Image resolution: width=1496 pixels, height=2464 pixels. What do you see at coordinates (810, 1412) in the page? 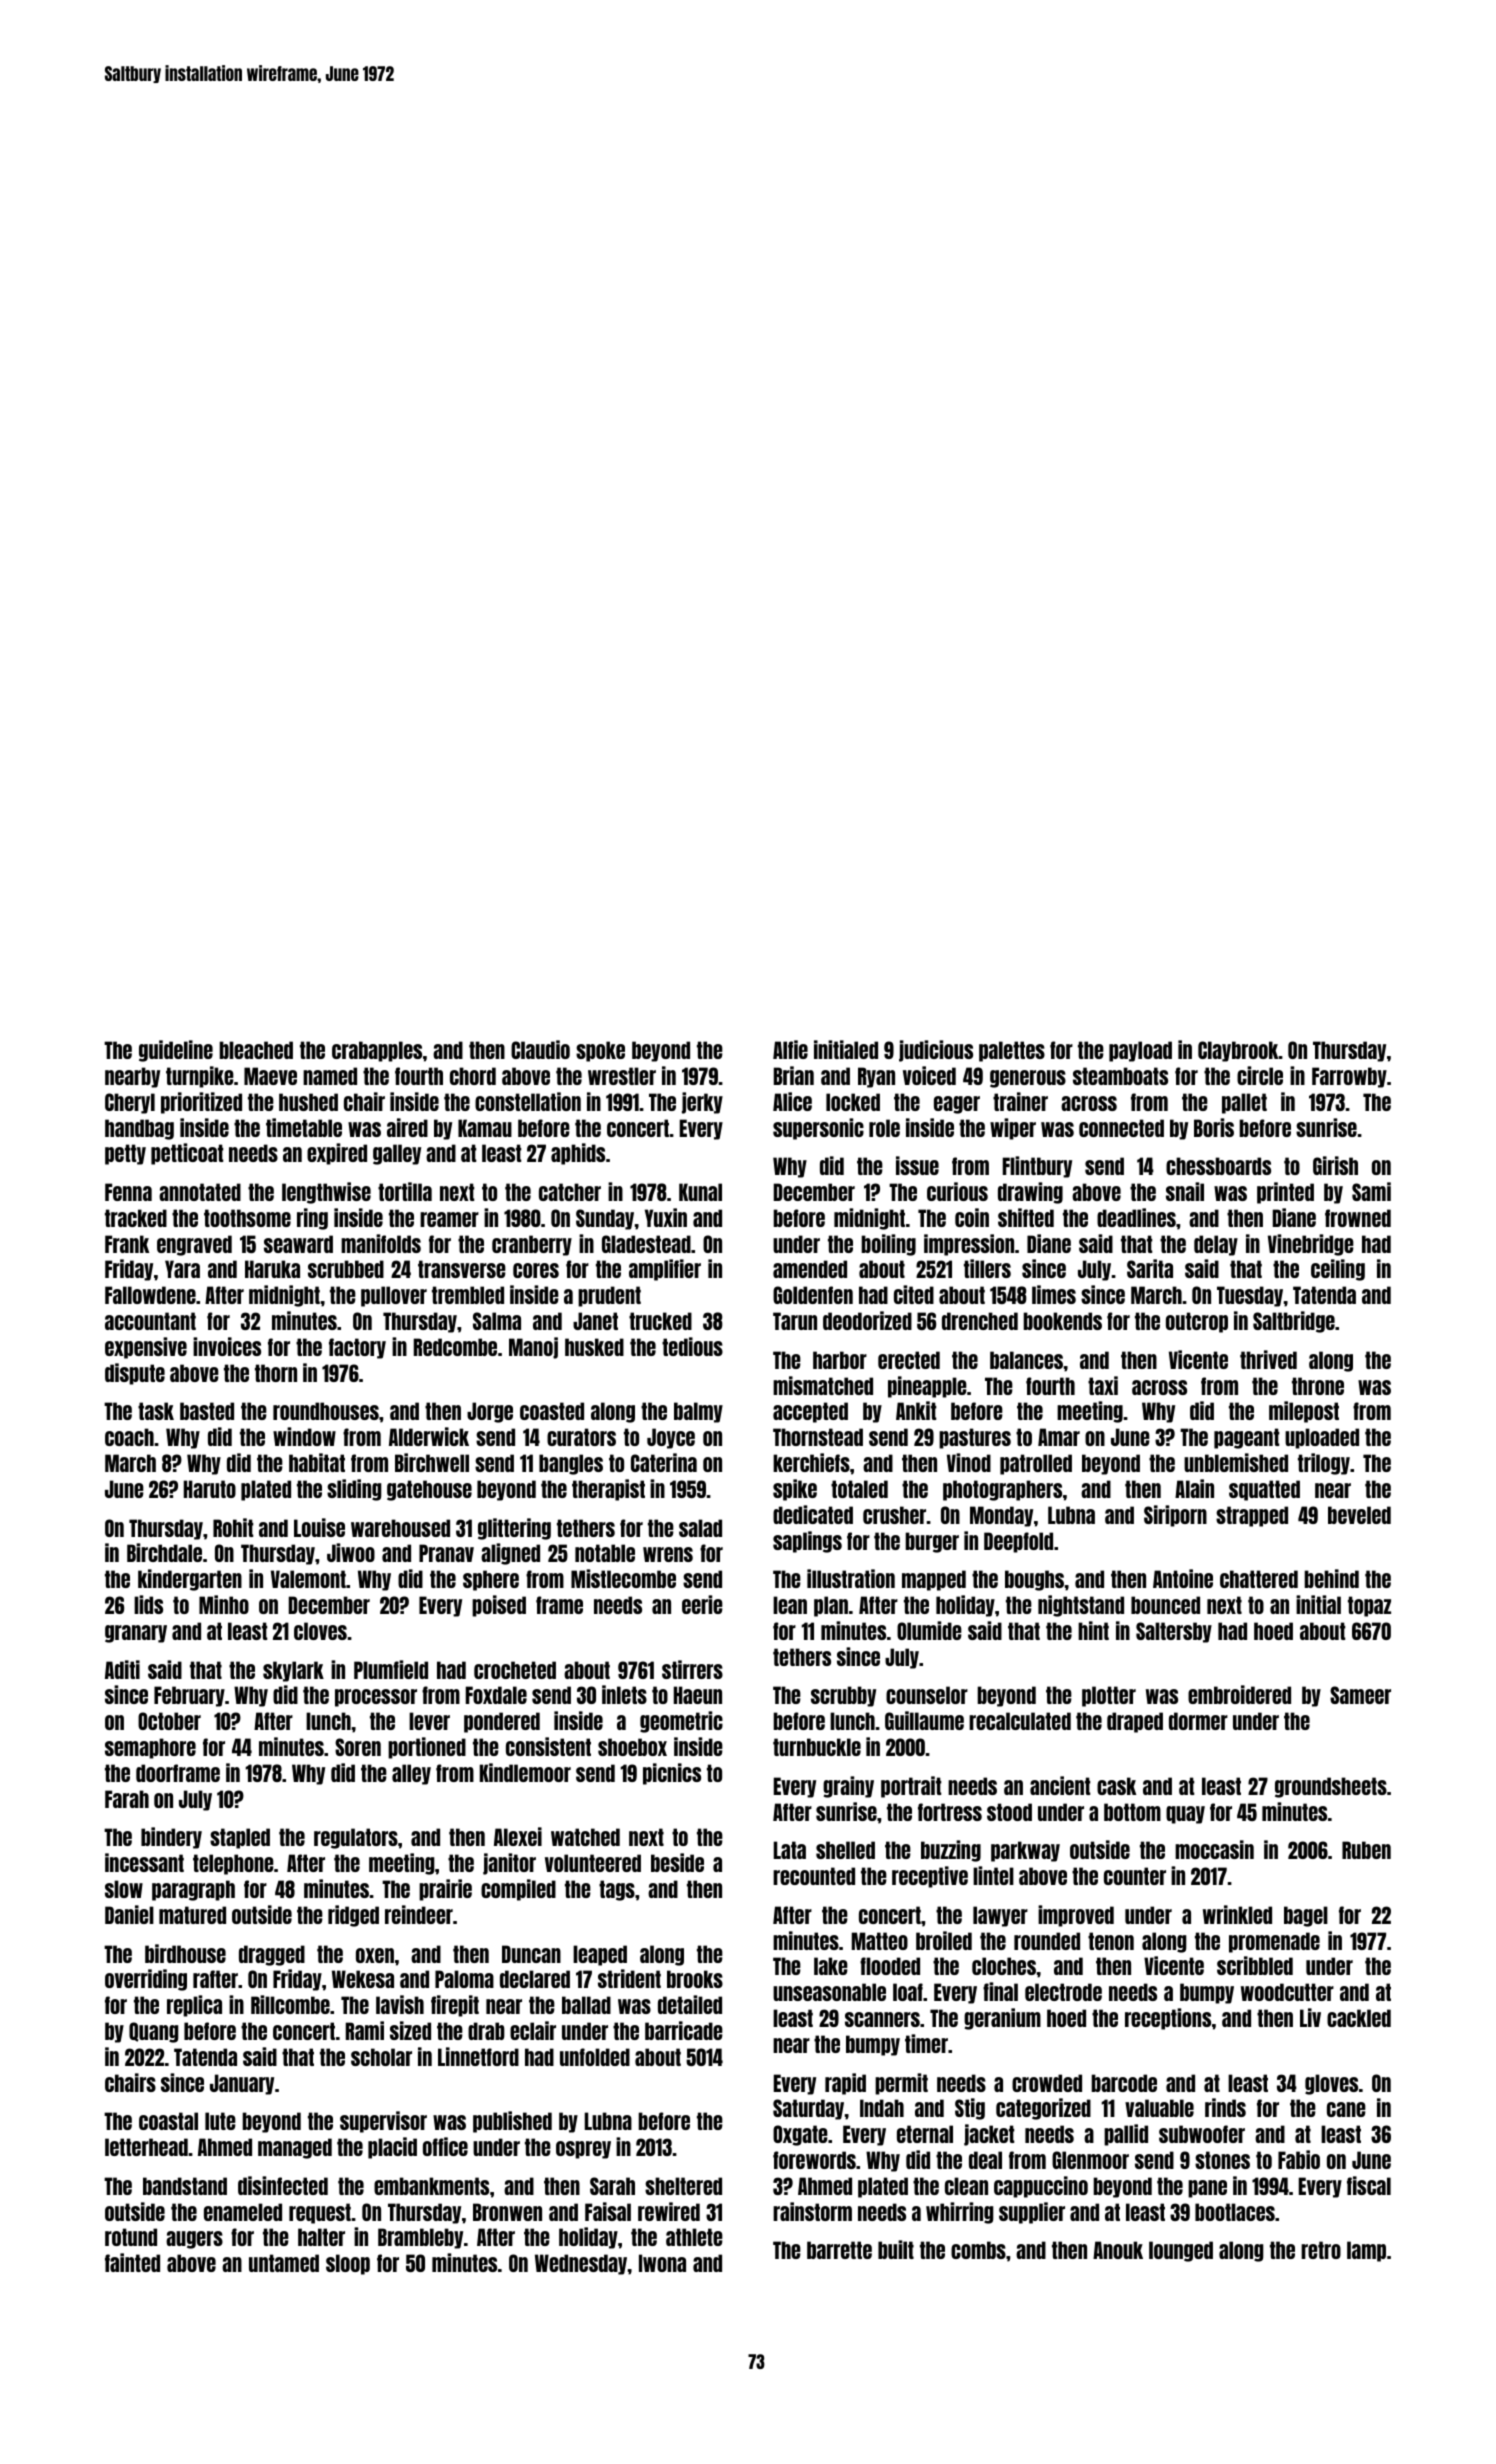
I see `accepted` at bounding box center [810, 1412].
